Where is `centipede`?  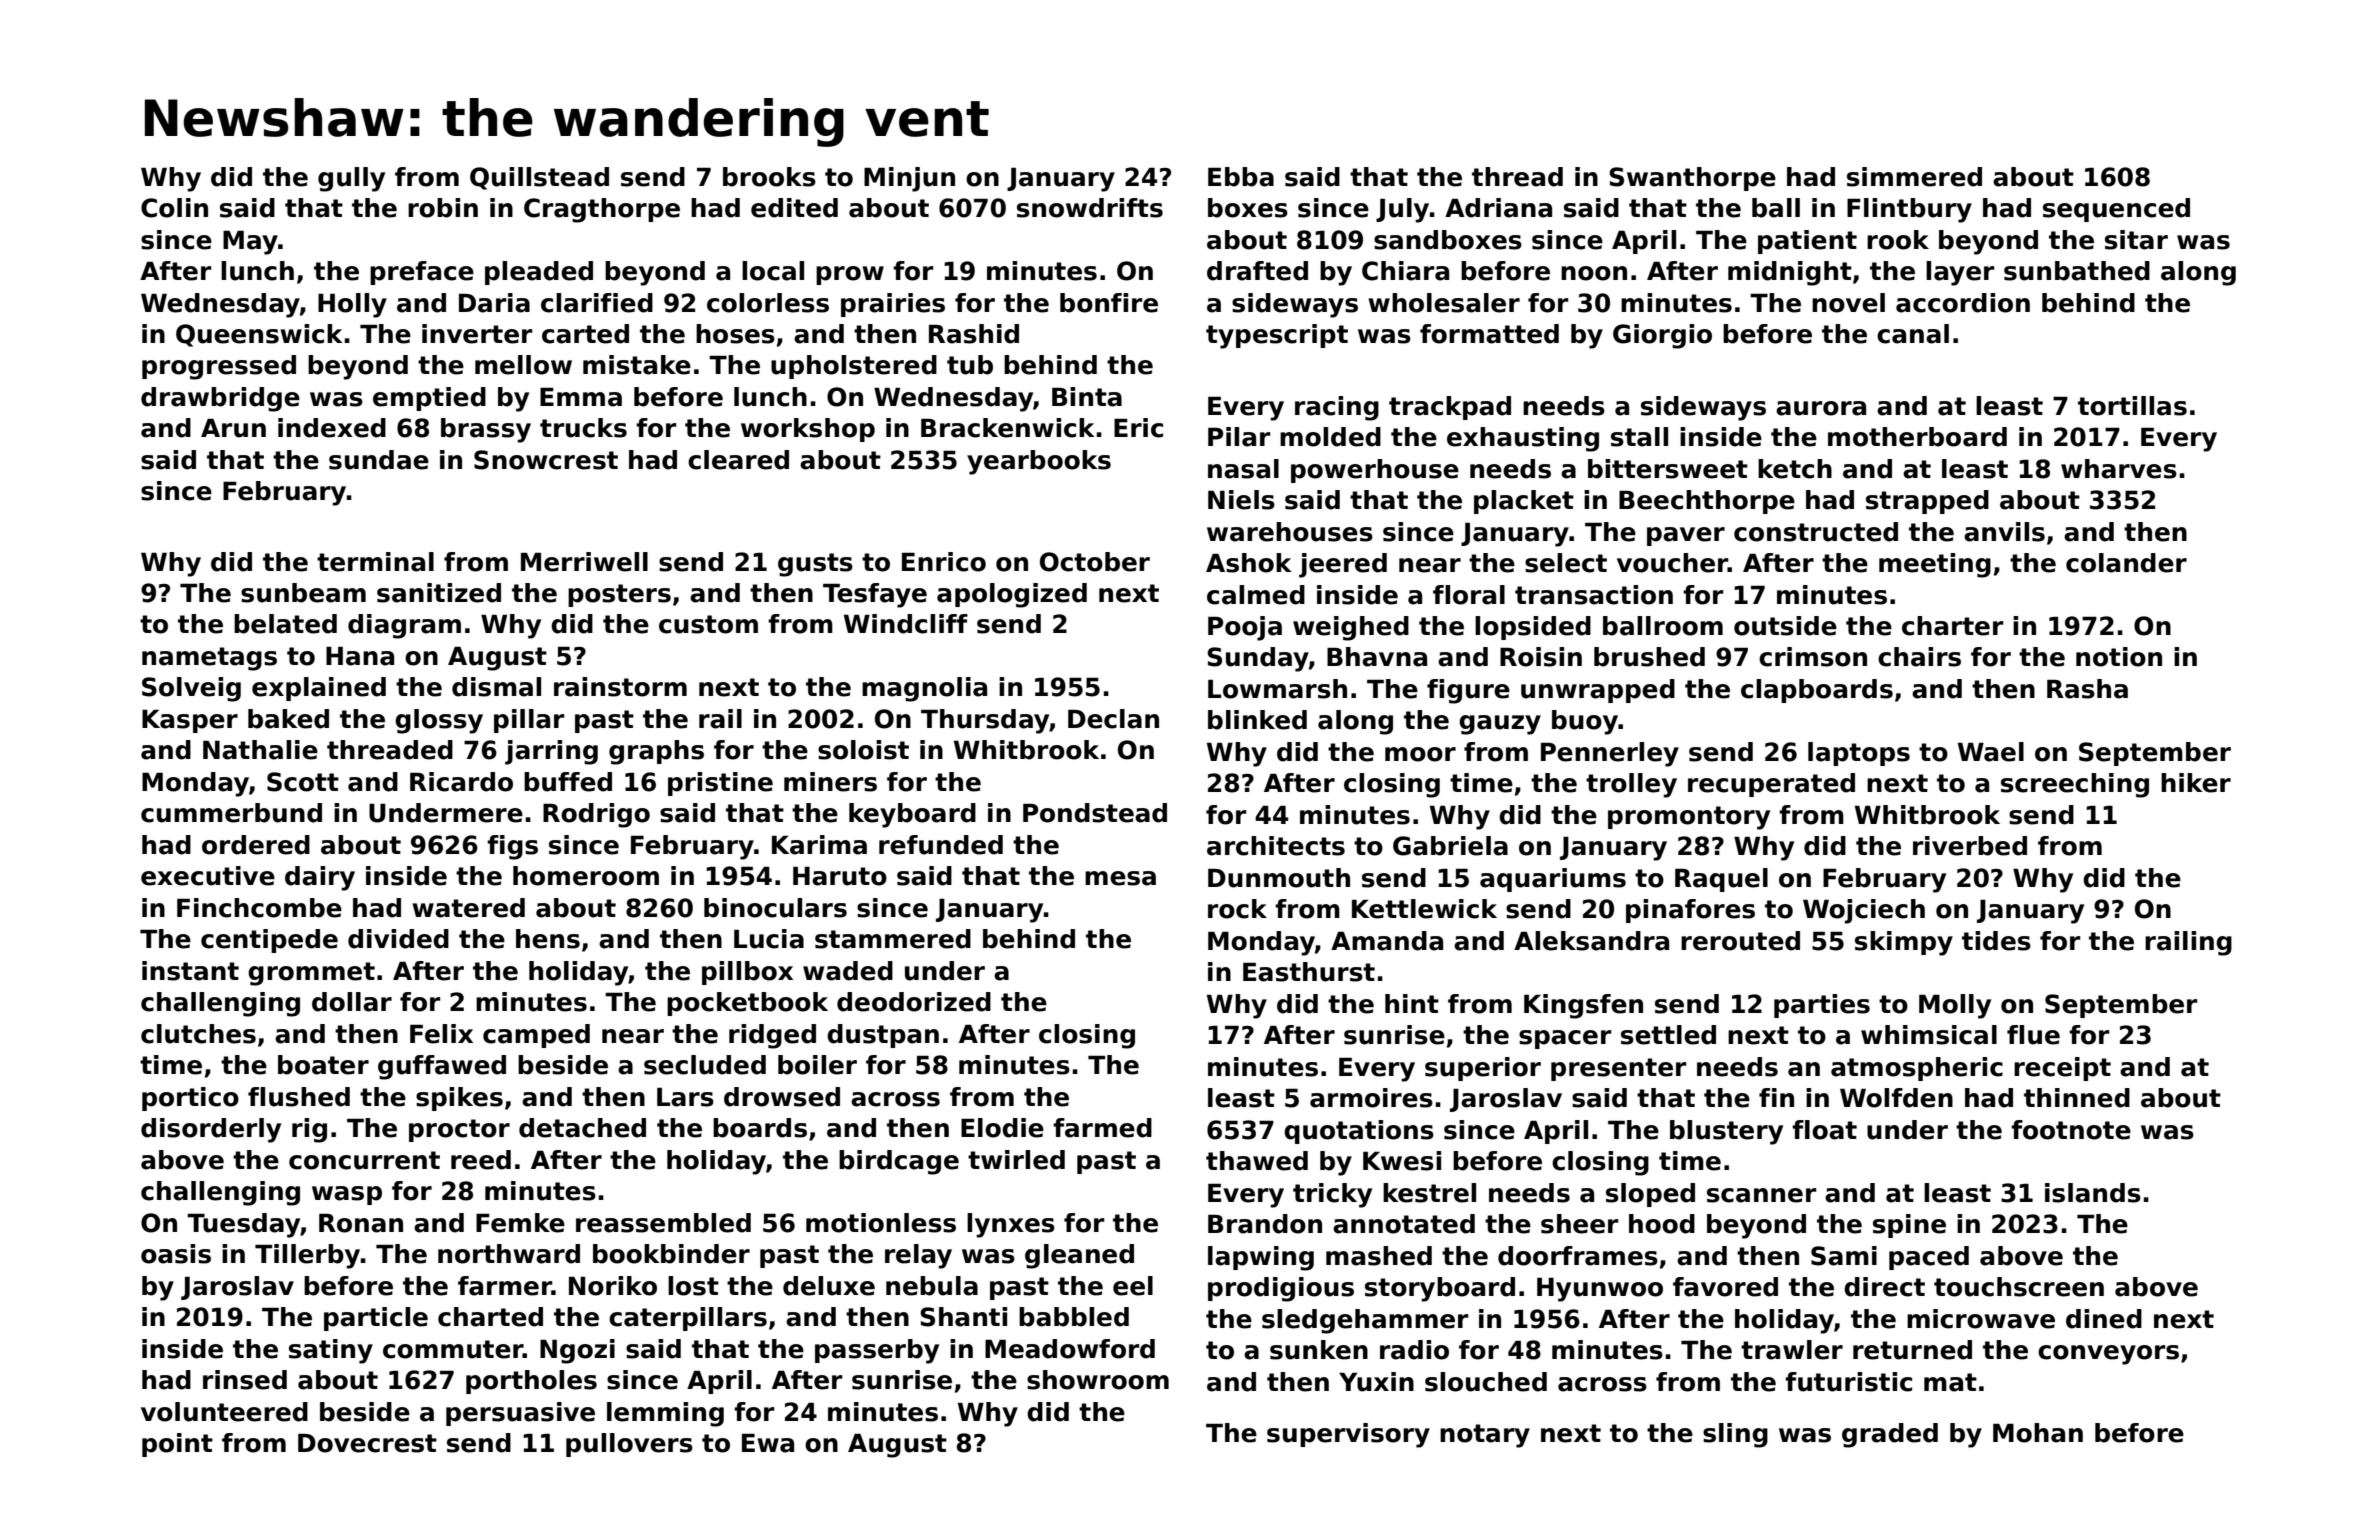
centipede is located at coordinates (269, 941).
